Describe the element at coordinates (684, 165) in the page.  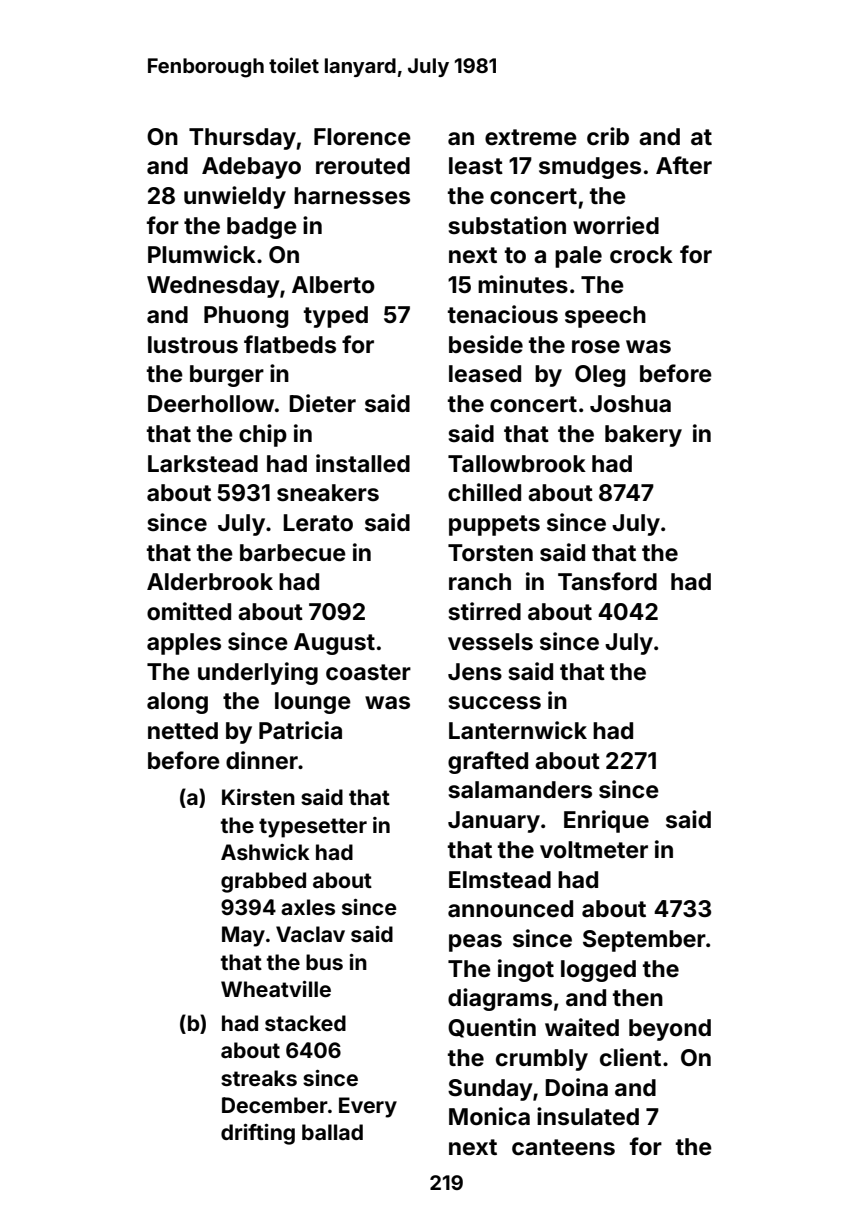
I see `After` at that location.
